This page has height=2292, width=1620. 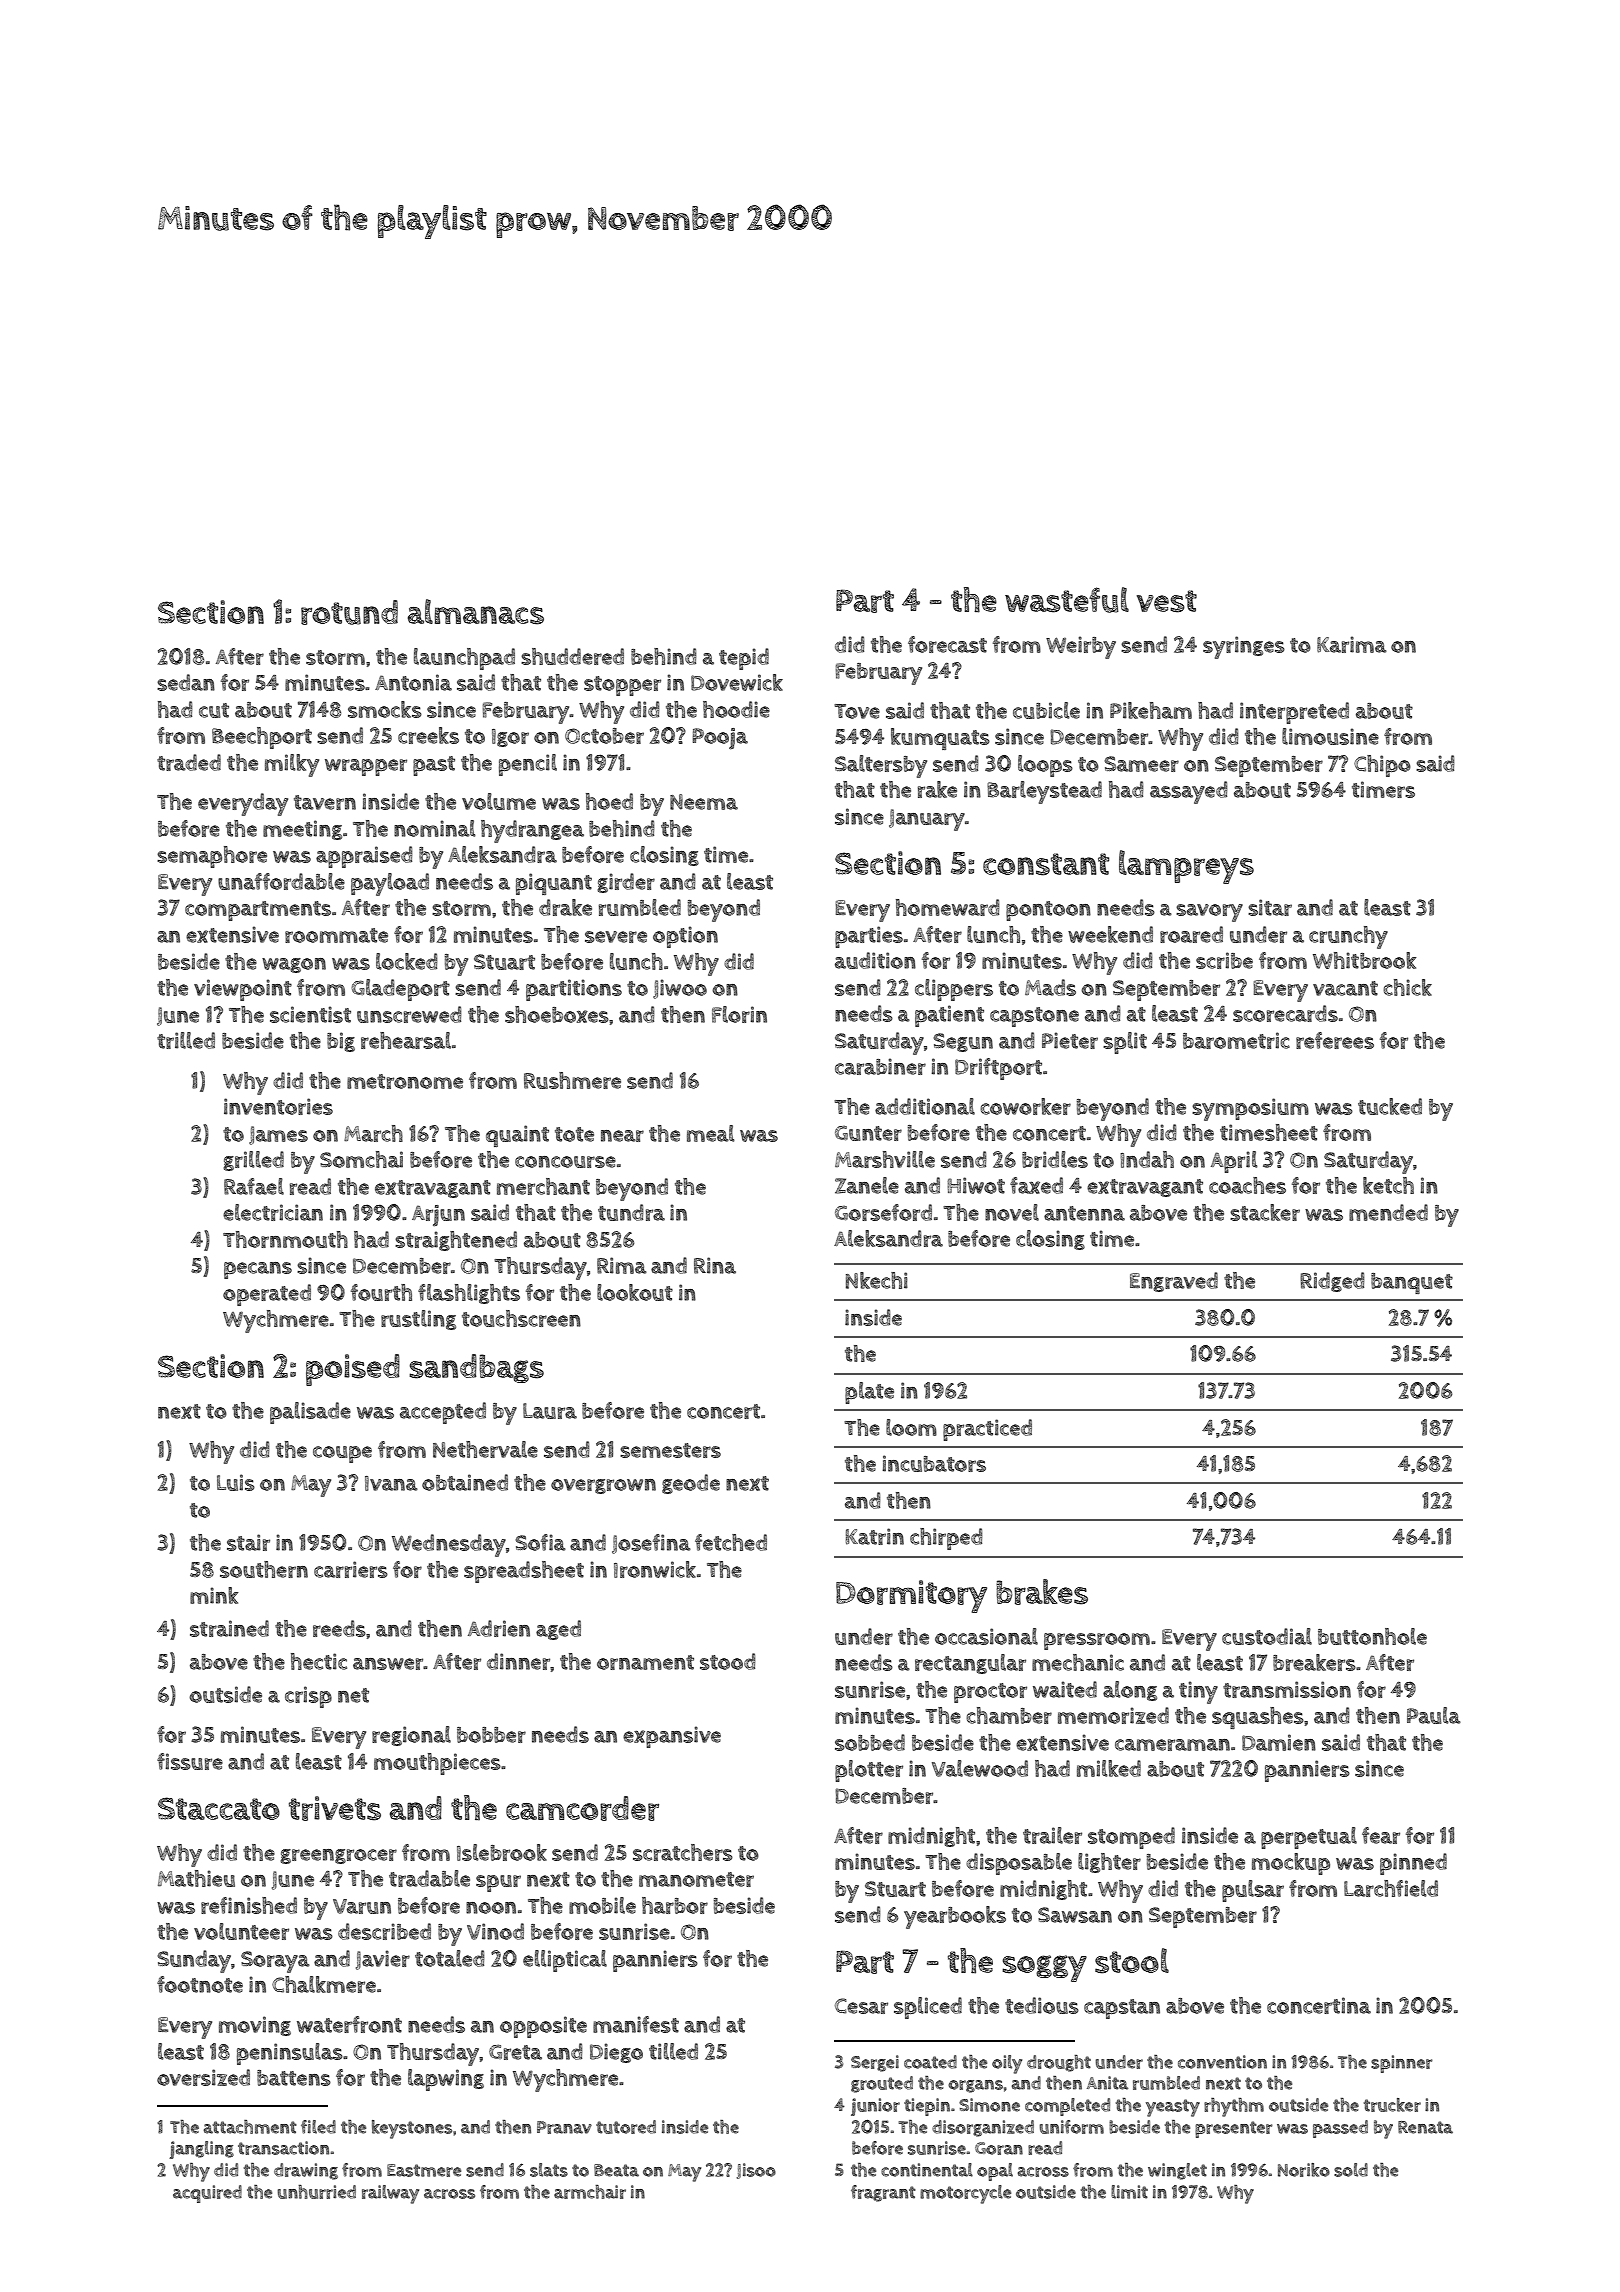 What do you see at coordinates (1067, 600) in the page?
I see `wasteful` at bounding box center [1067, 600].
